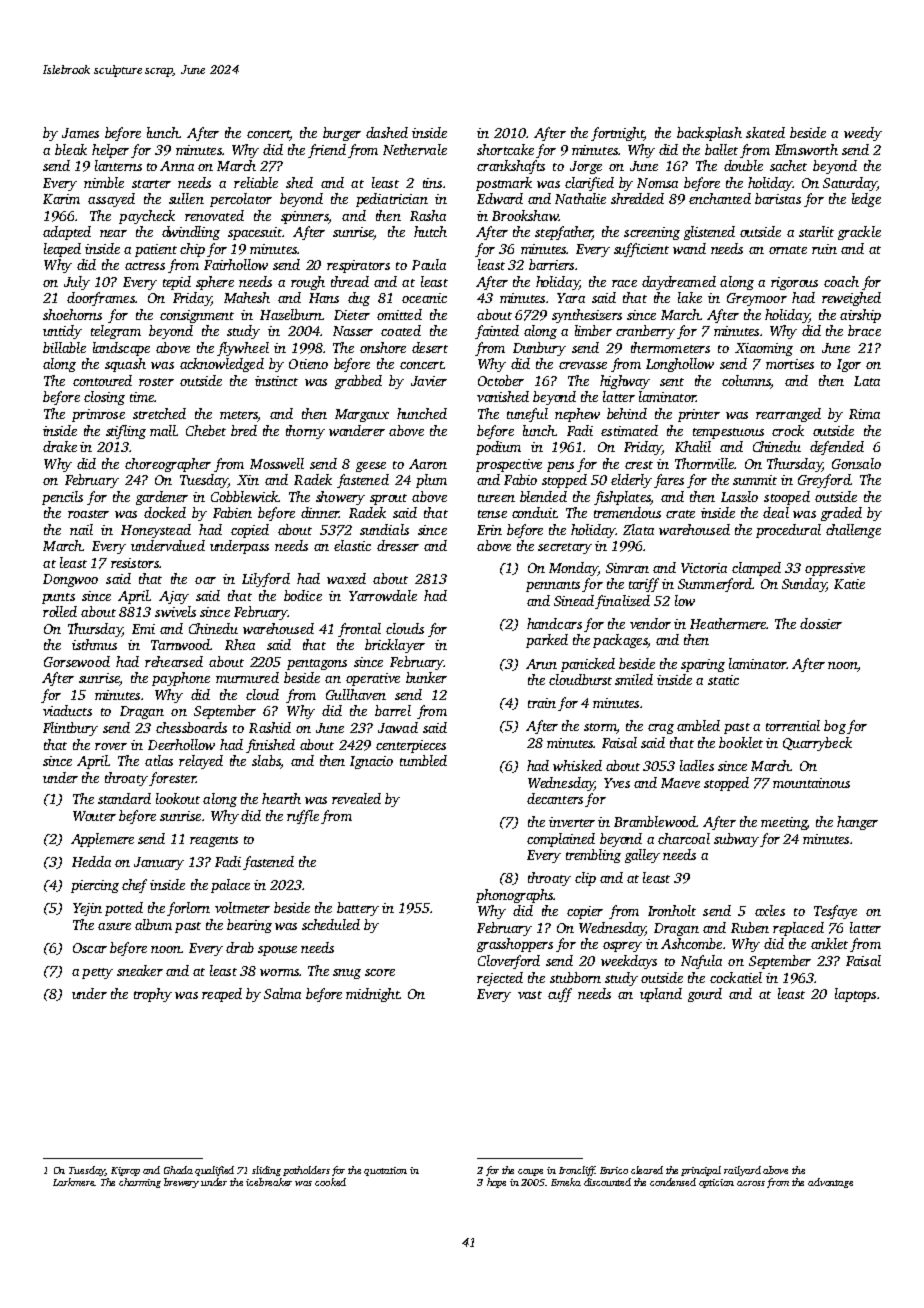 The width and height of the screenshot is (924, 1308). I want to click on Dongwoo, so click(70, 580).
